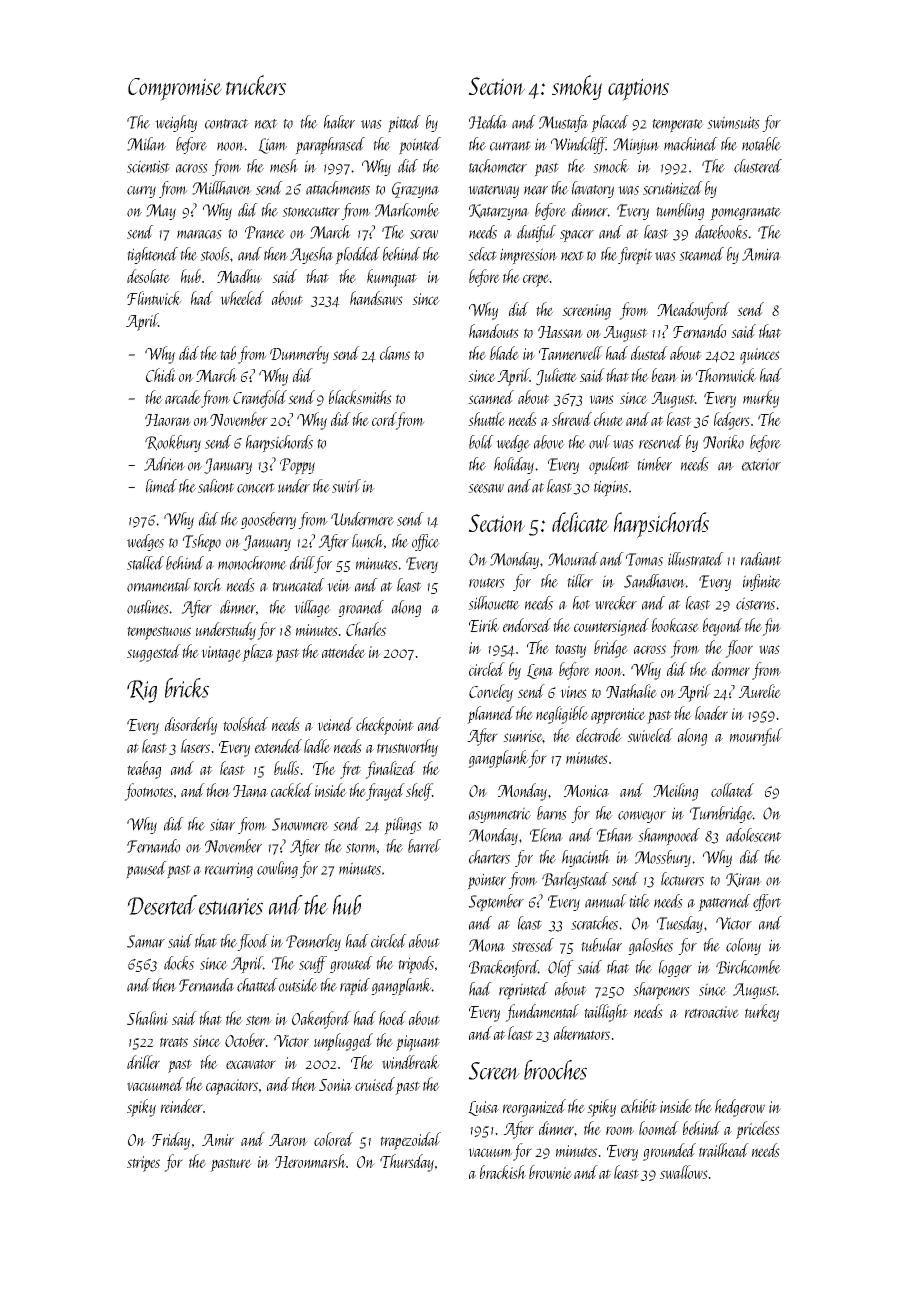  I want to click on pitted, so click(404, 124).
